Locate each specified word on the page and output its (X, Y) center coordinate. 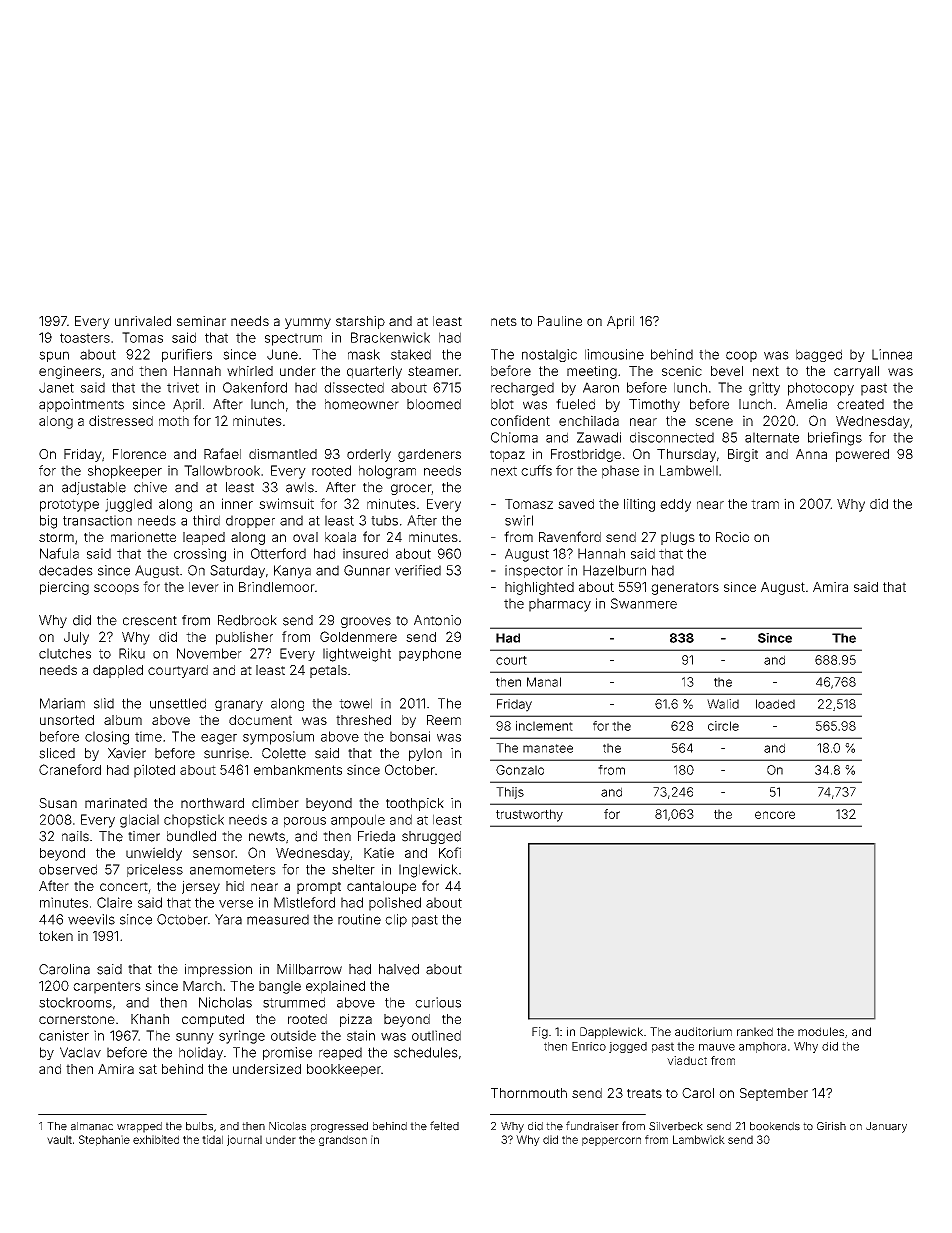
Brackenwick (390, 337)
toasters (85, 338)
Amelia (806, 404)
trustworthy (529, 815)
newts (267, 837)
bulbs (199, 1126)
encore (775, 815)
